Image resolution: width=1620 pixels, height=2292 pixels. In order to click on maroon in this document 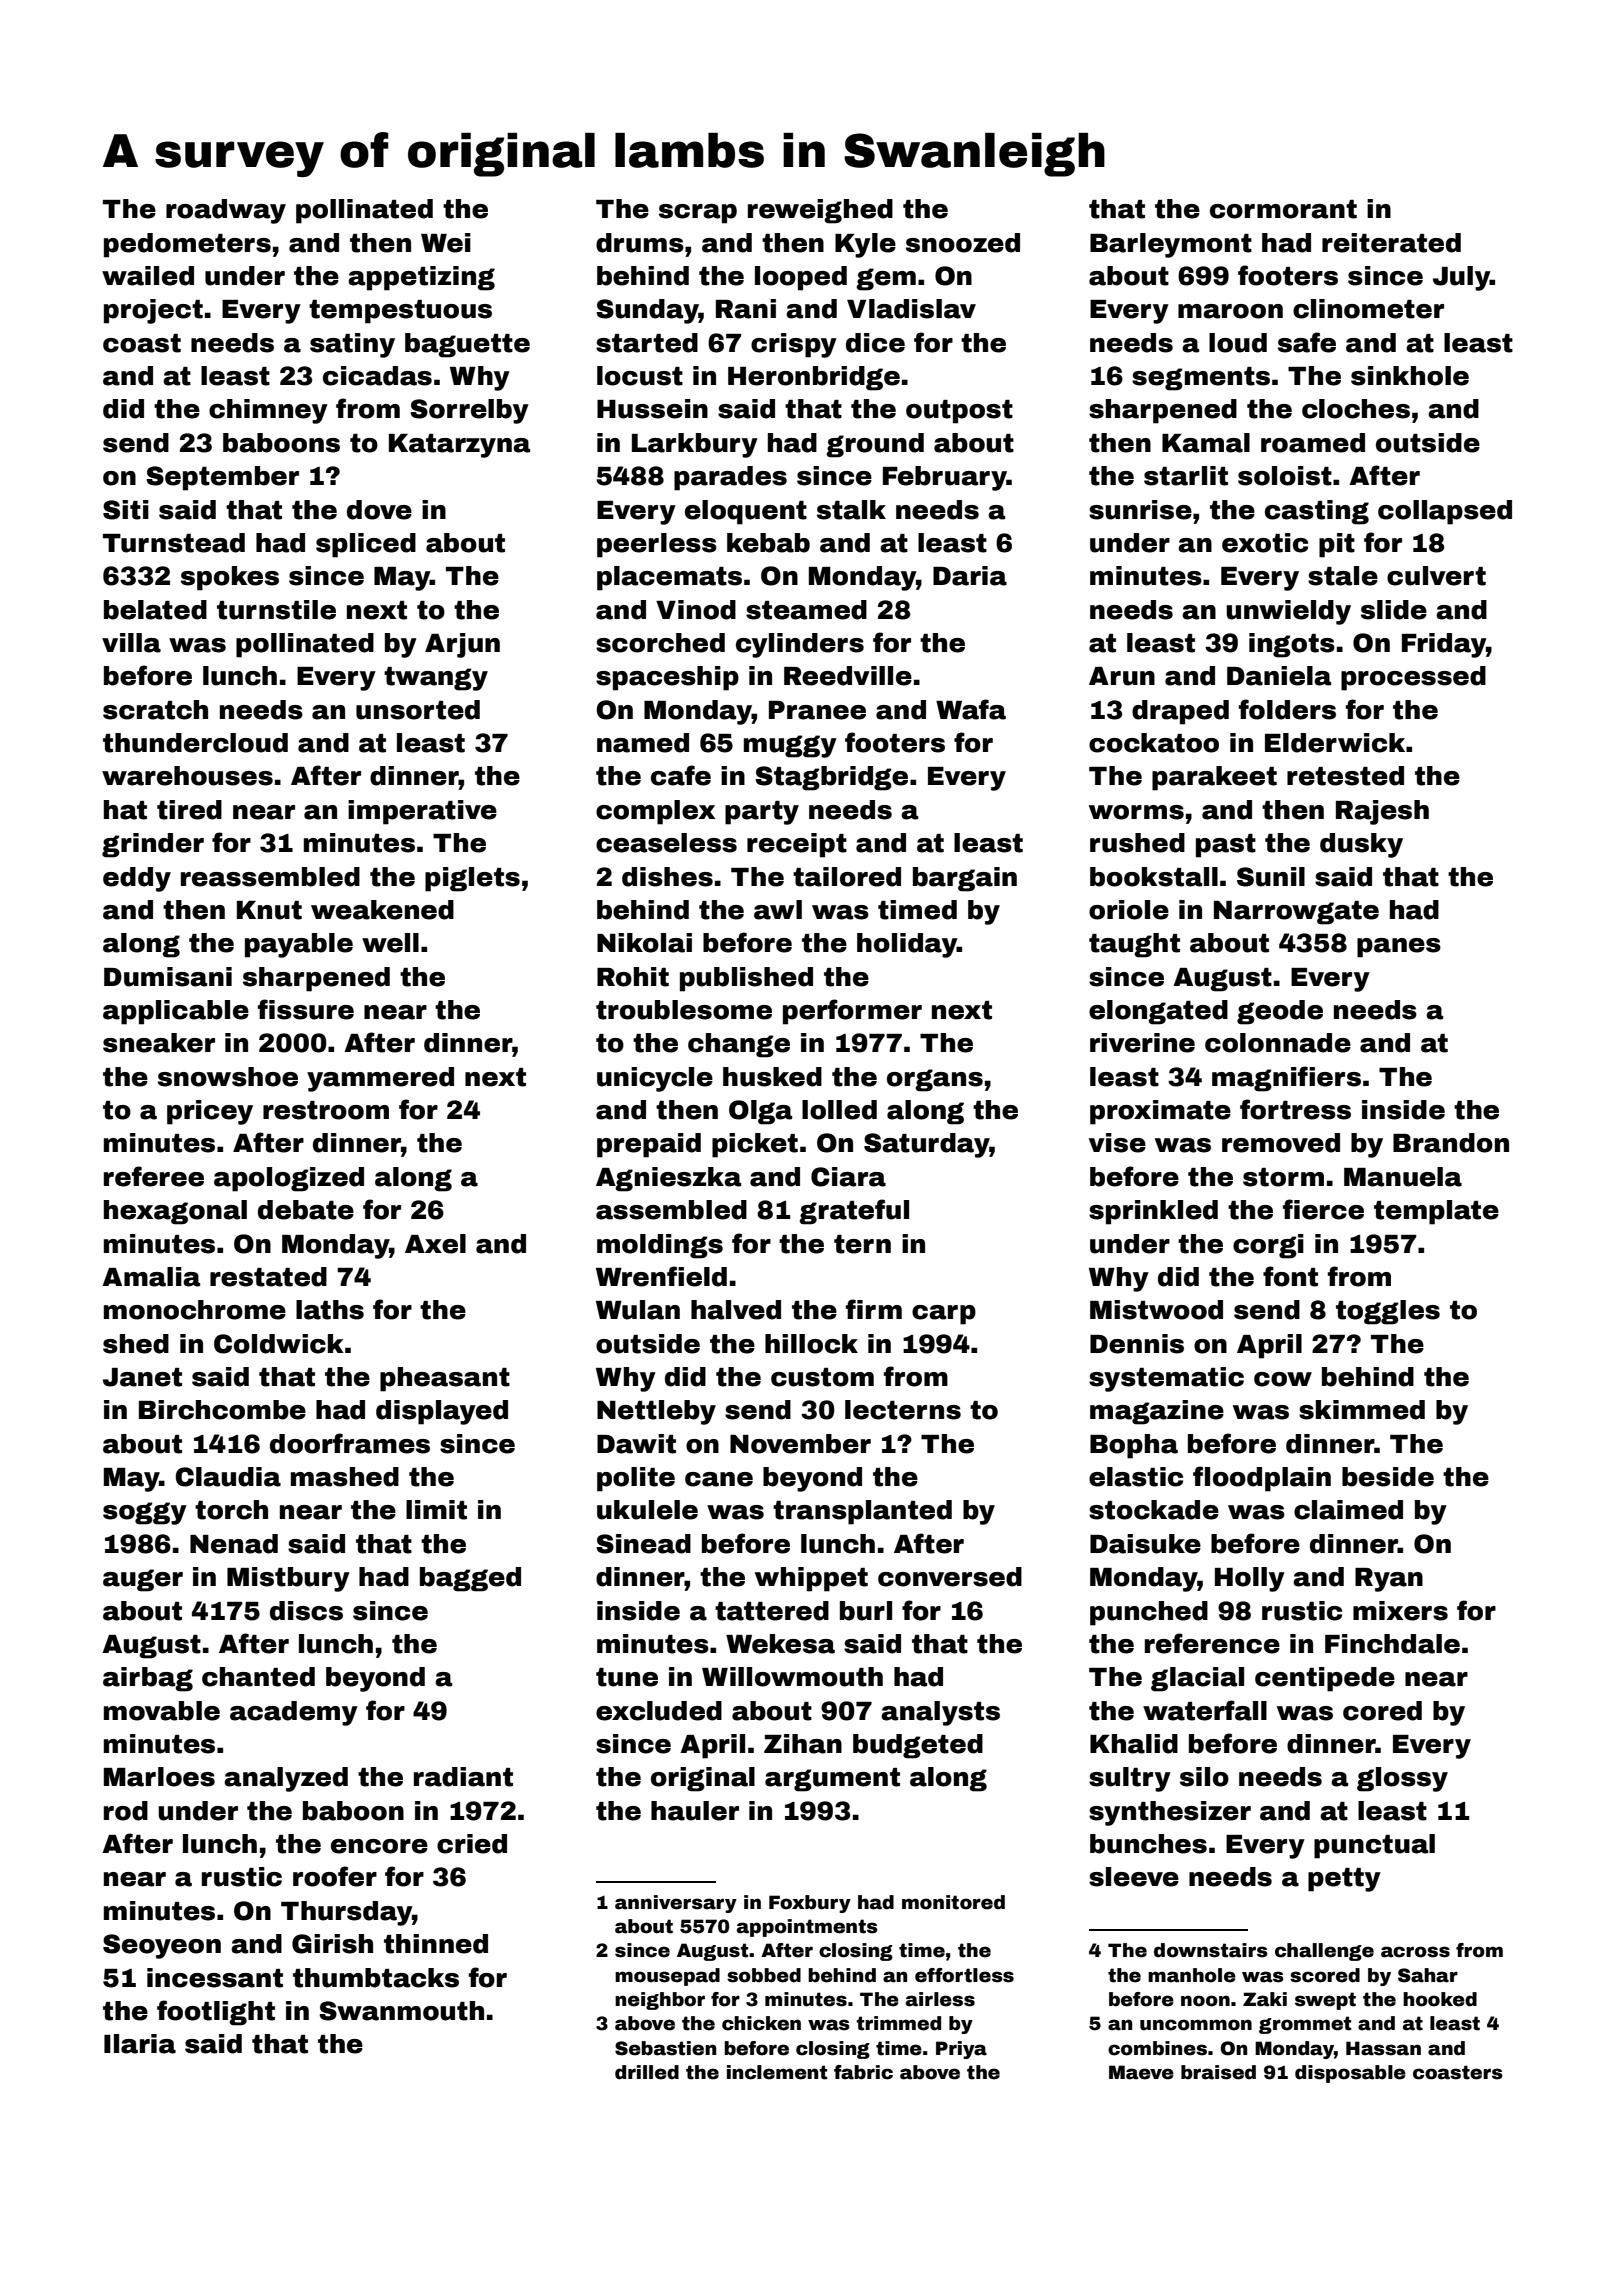, I will do `click(1230, 311)`.
